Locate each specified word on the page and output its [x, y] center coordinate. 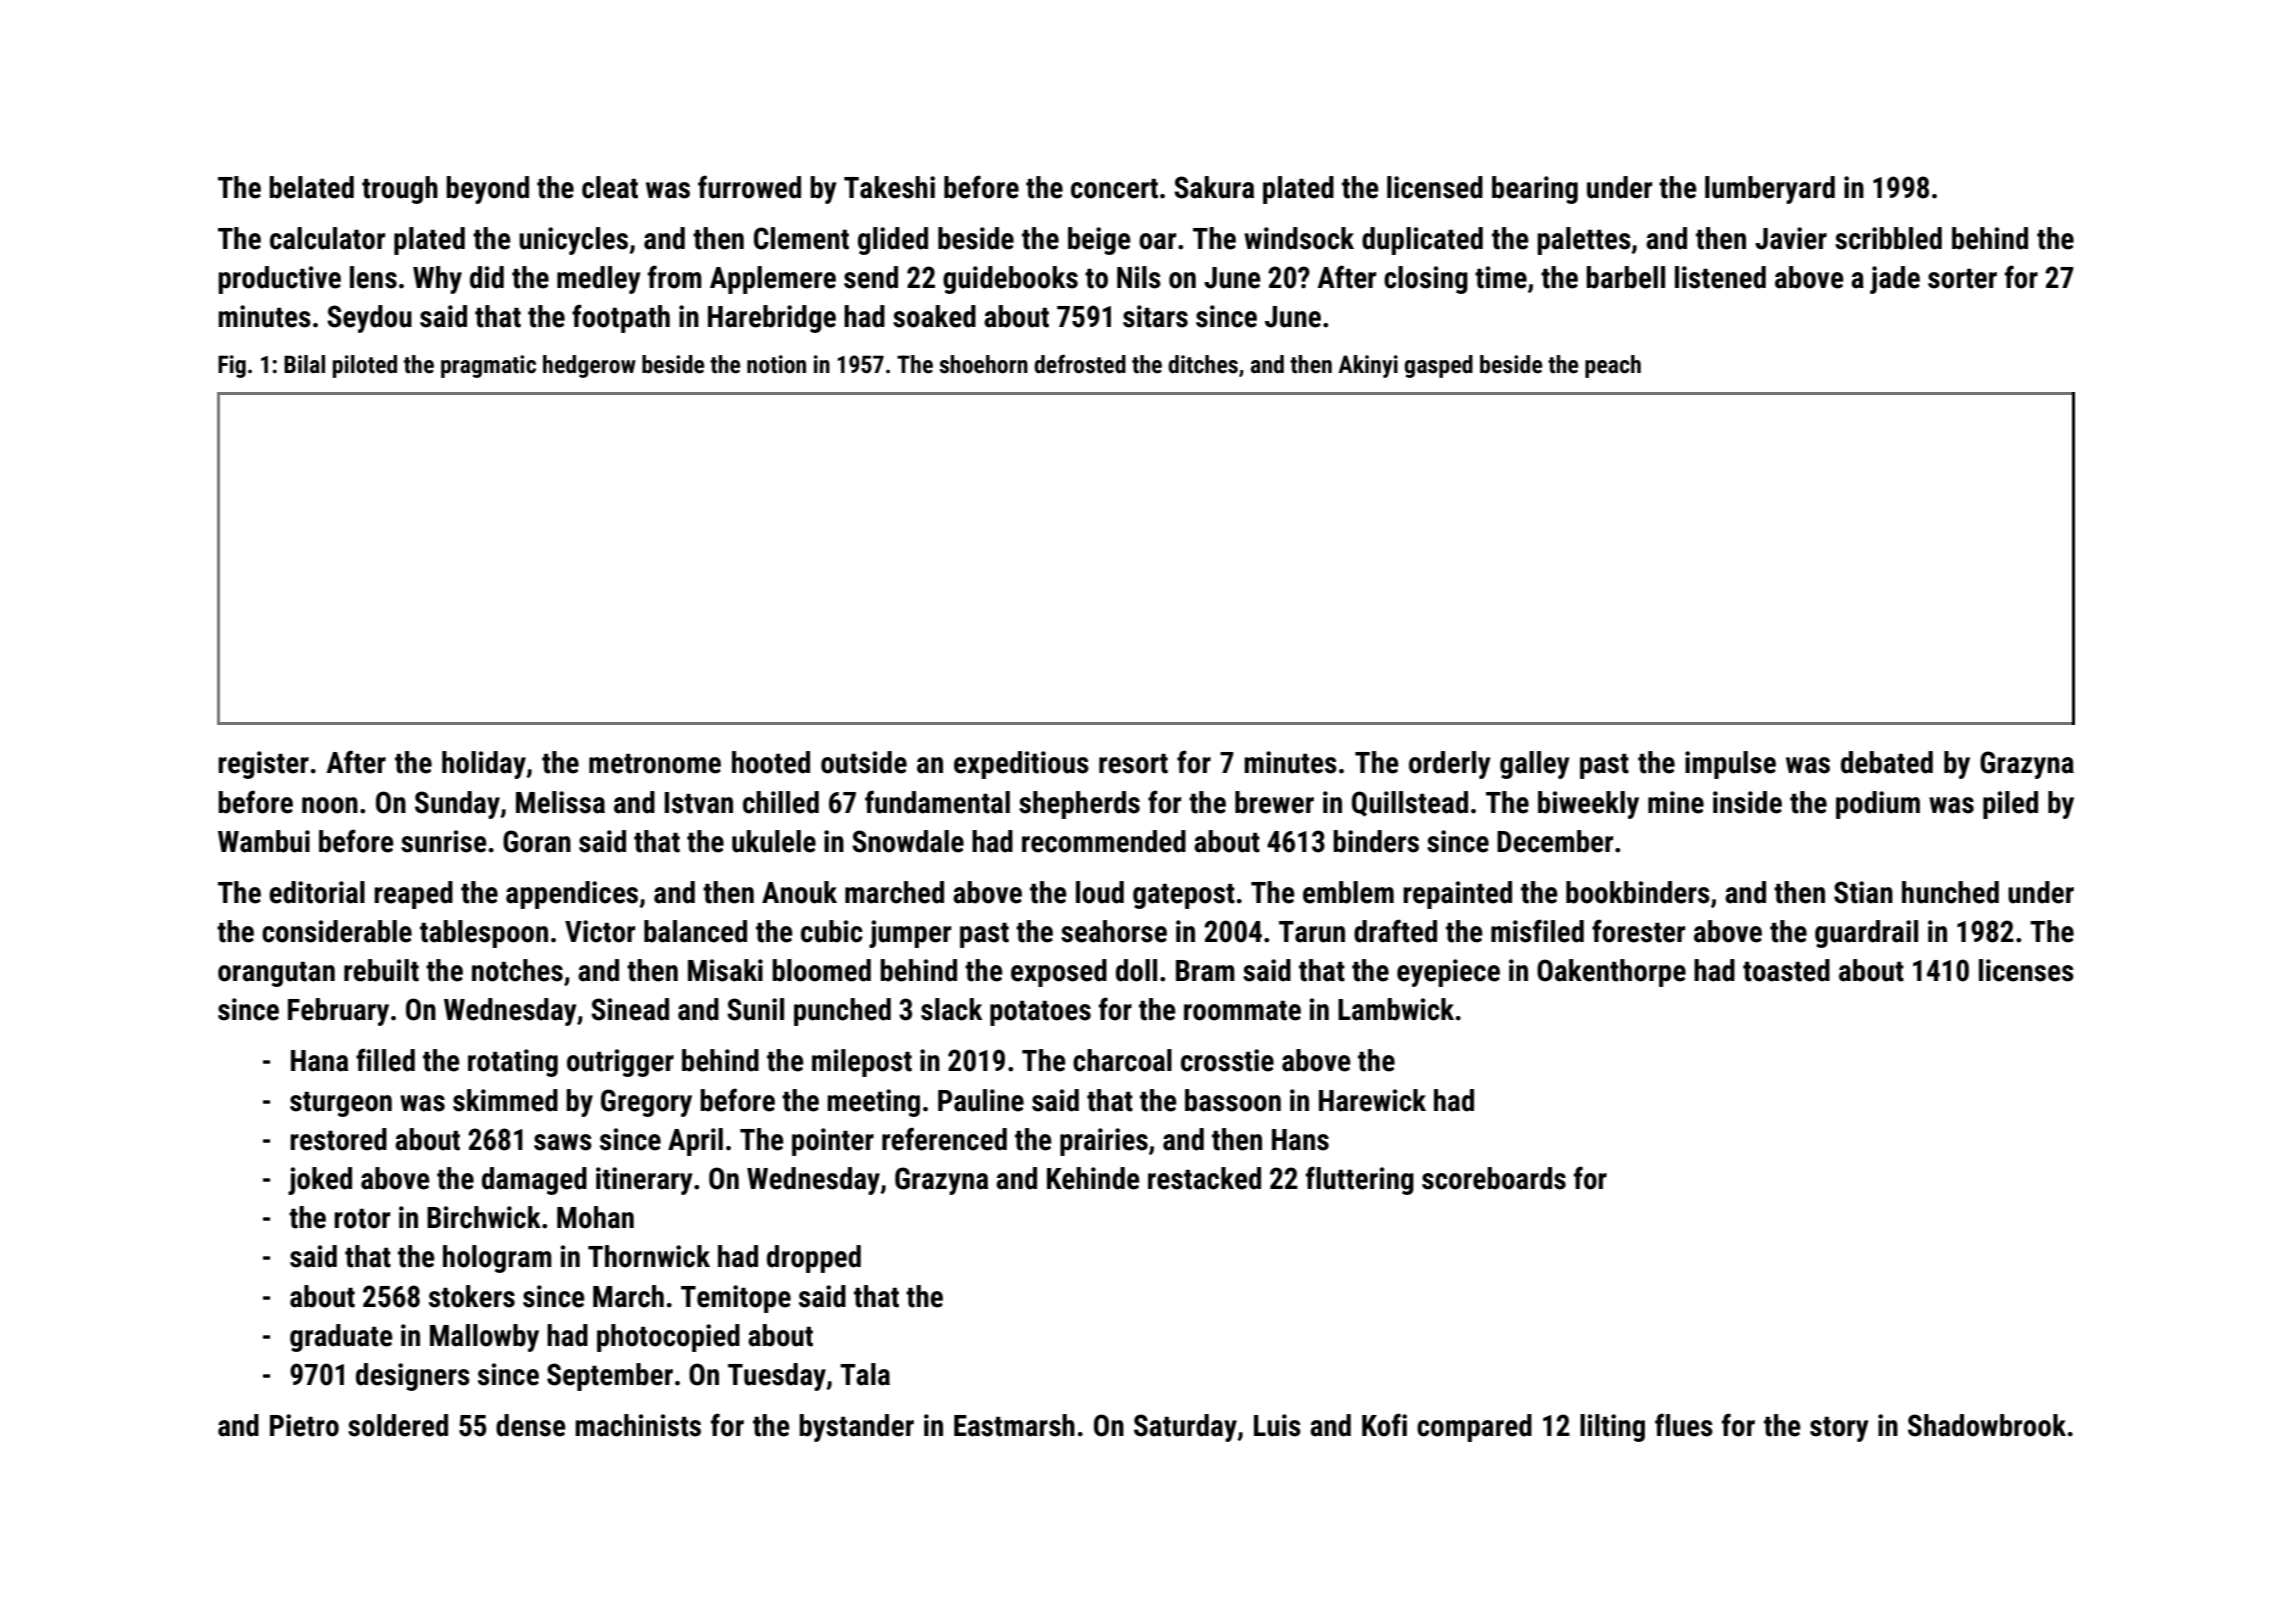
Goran [537, 841]
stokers [472, 1296]
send [871, 277]
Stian [1863, 892]
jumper [910, 934]
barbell [1625, 277]
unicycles [573, 241]
